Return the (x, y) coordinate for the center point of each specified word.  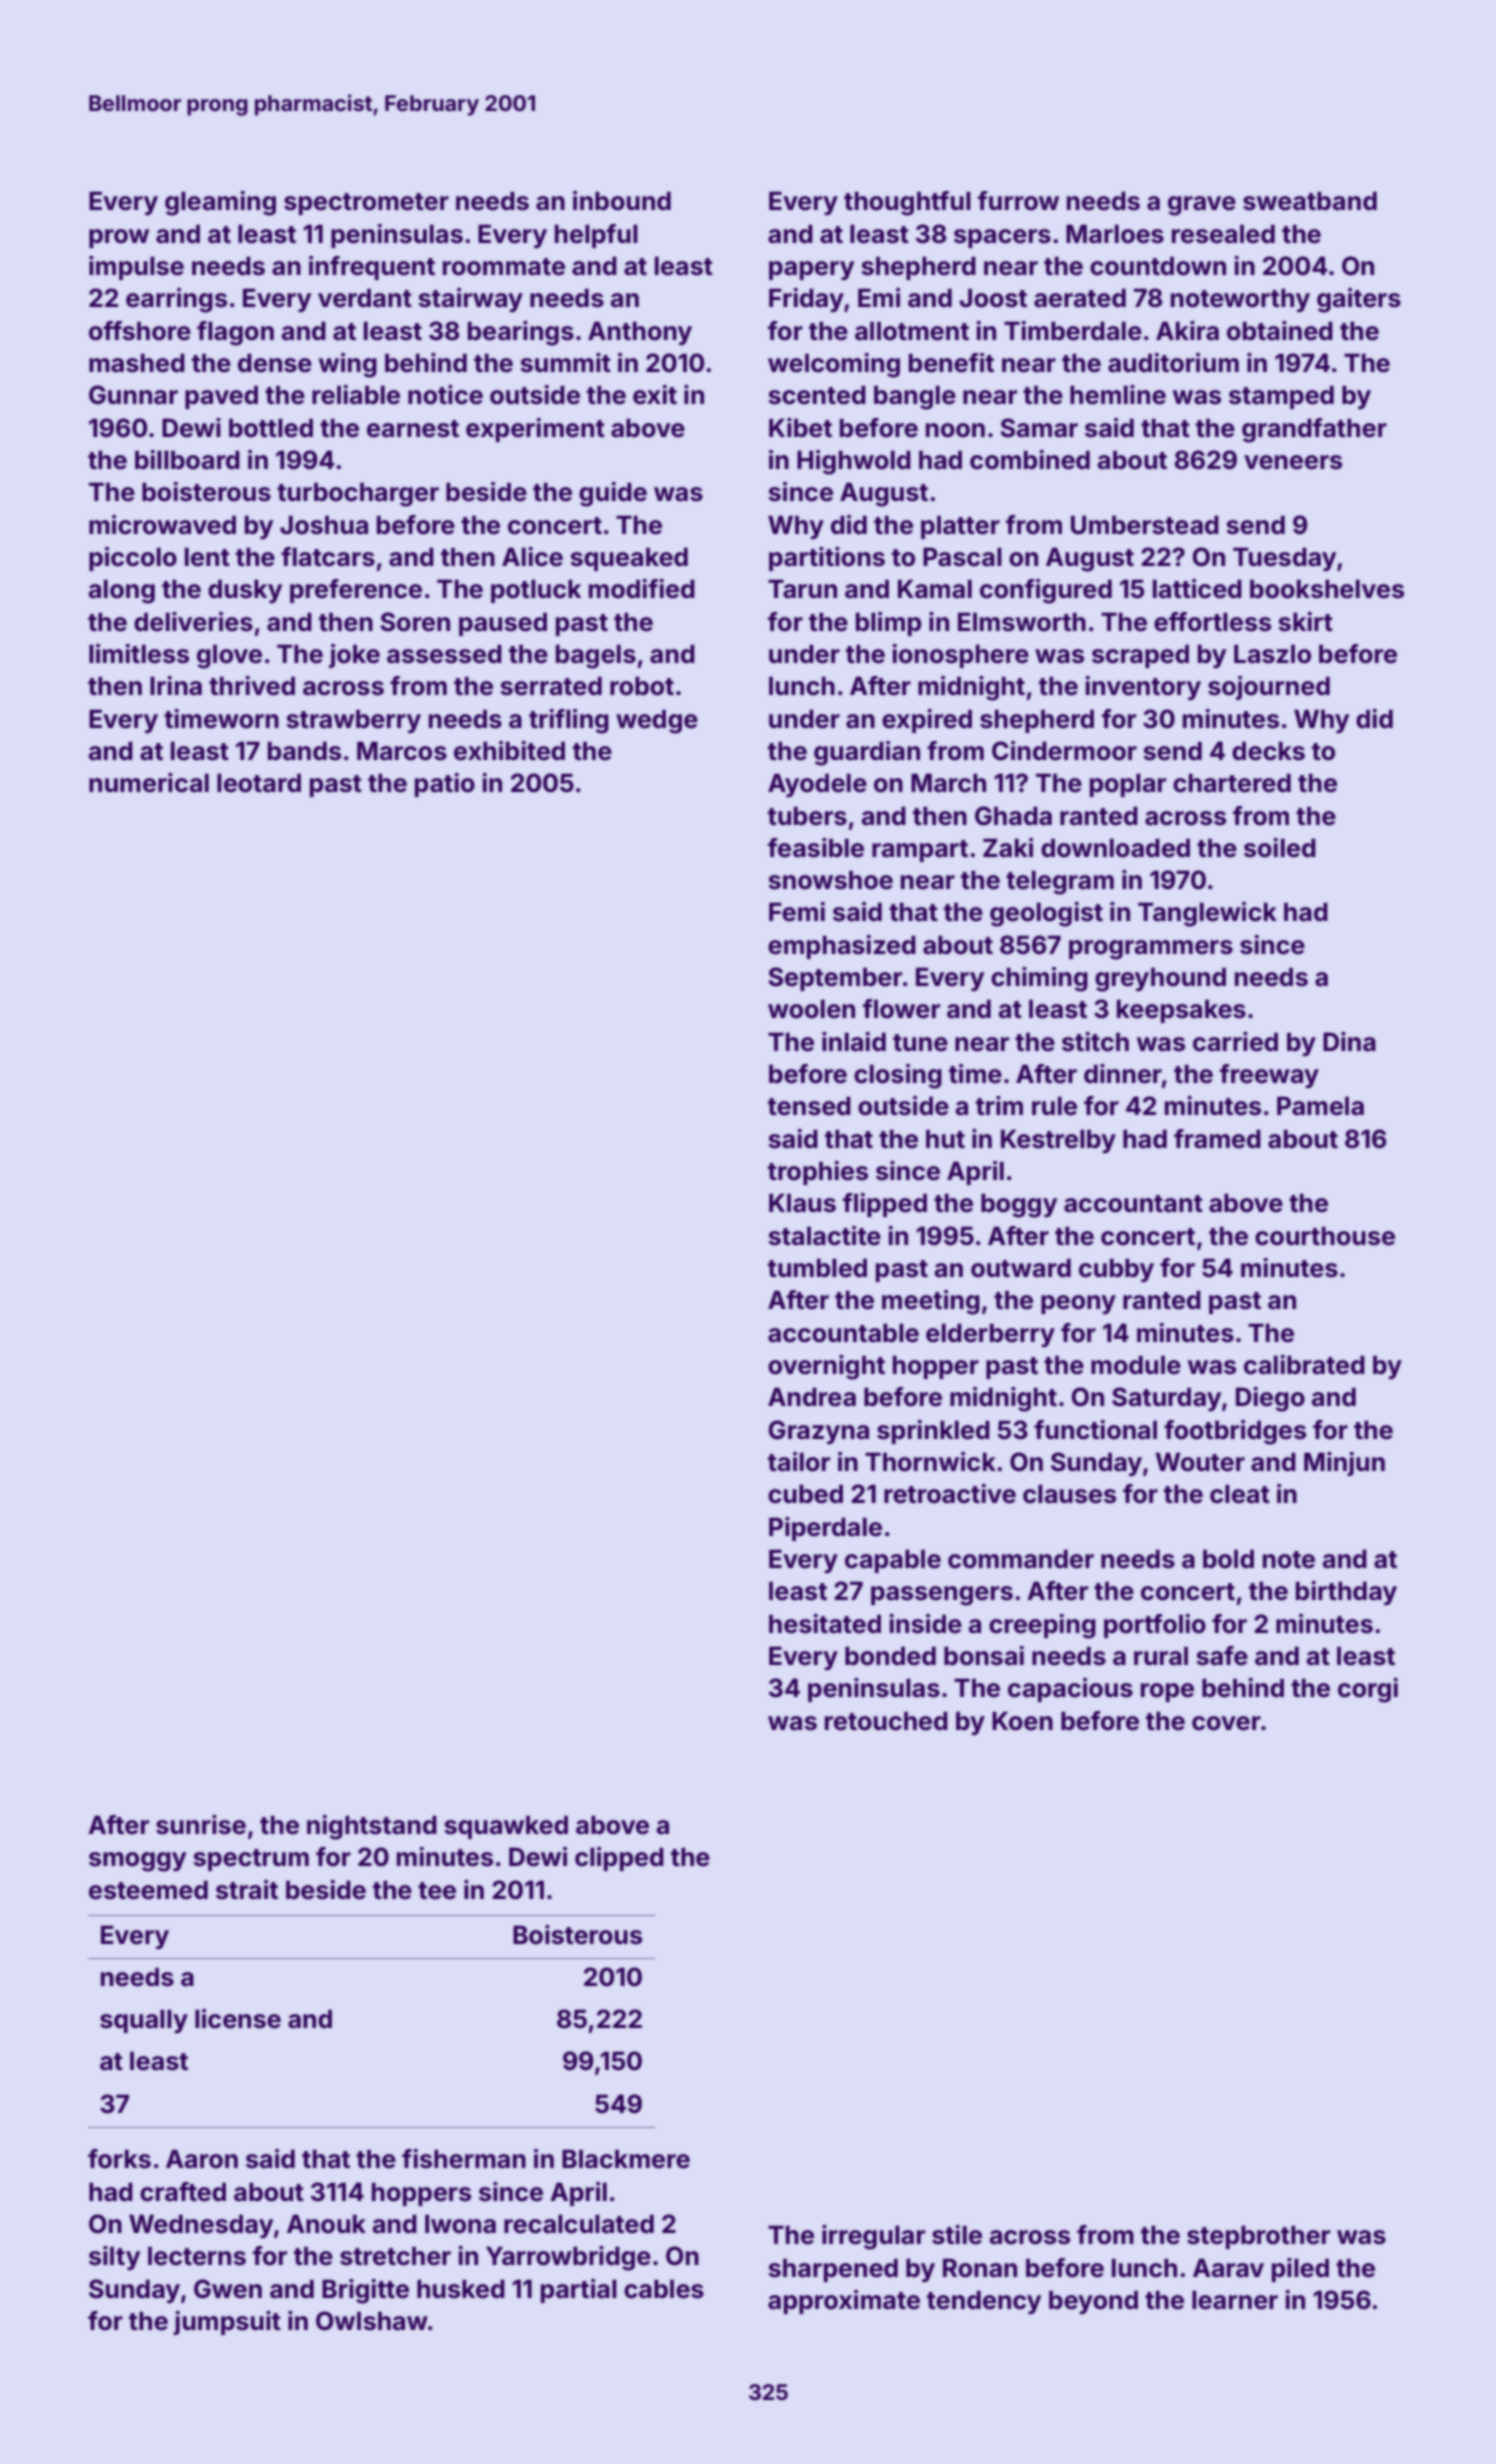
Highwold (854, 462)
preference (356, 591)
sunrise (201, 1825)
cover (1226, 1723)
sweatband (1310, 201)
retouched (886, 1721)
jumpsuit (227, 2323)
